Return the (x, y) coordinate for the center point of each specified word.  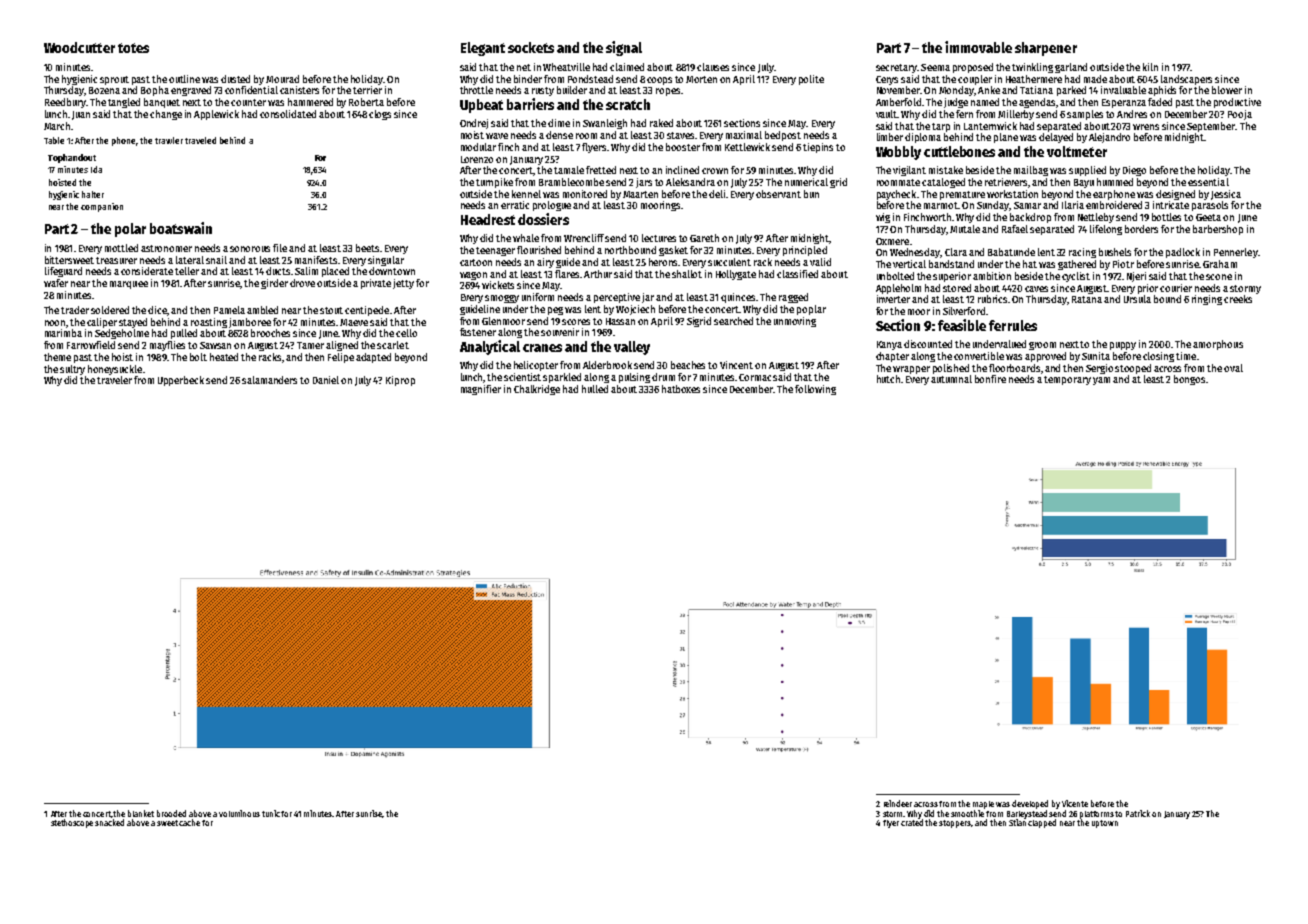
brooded (171, 813)
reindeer (898, 803)
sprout (114, 80)
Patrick (1138, 813)
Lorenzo (477, 159)
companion (102, 207)
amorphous (1218, 345)
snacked (109, 822)
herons (664, 262)
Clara (956, 252)
